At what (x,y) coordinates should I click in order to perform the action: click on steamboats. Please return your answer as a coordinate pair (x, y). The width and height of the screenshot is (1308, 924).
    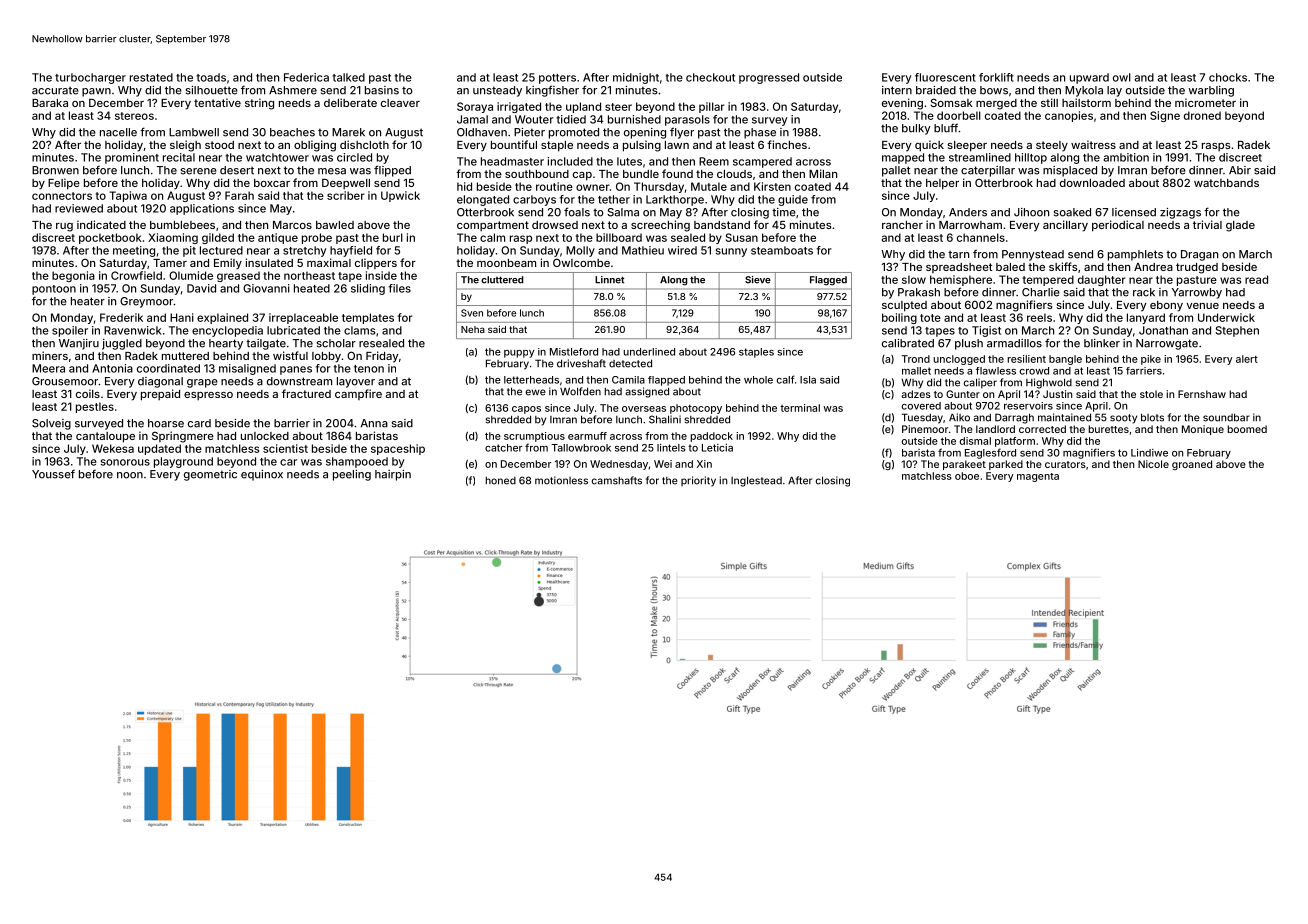
    Looking at the image, I should click on (782, 250).
